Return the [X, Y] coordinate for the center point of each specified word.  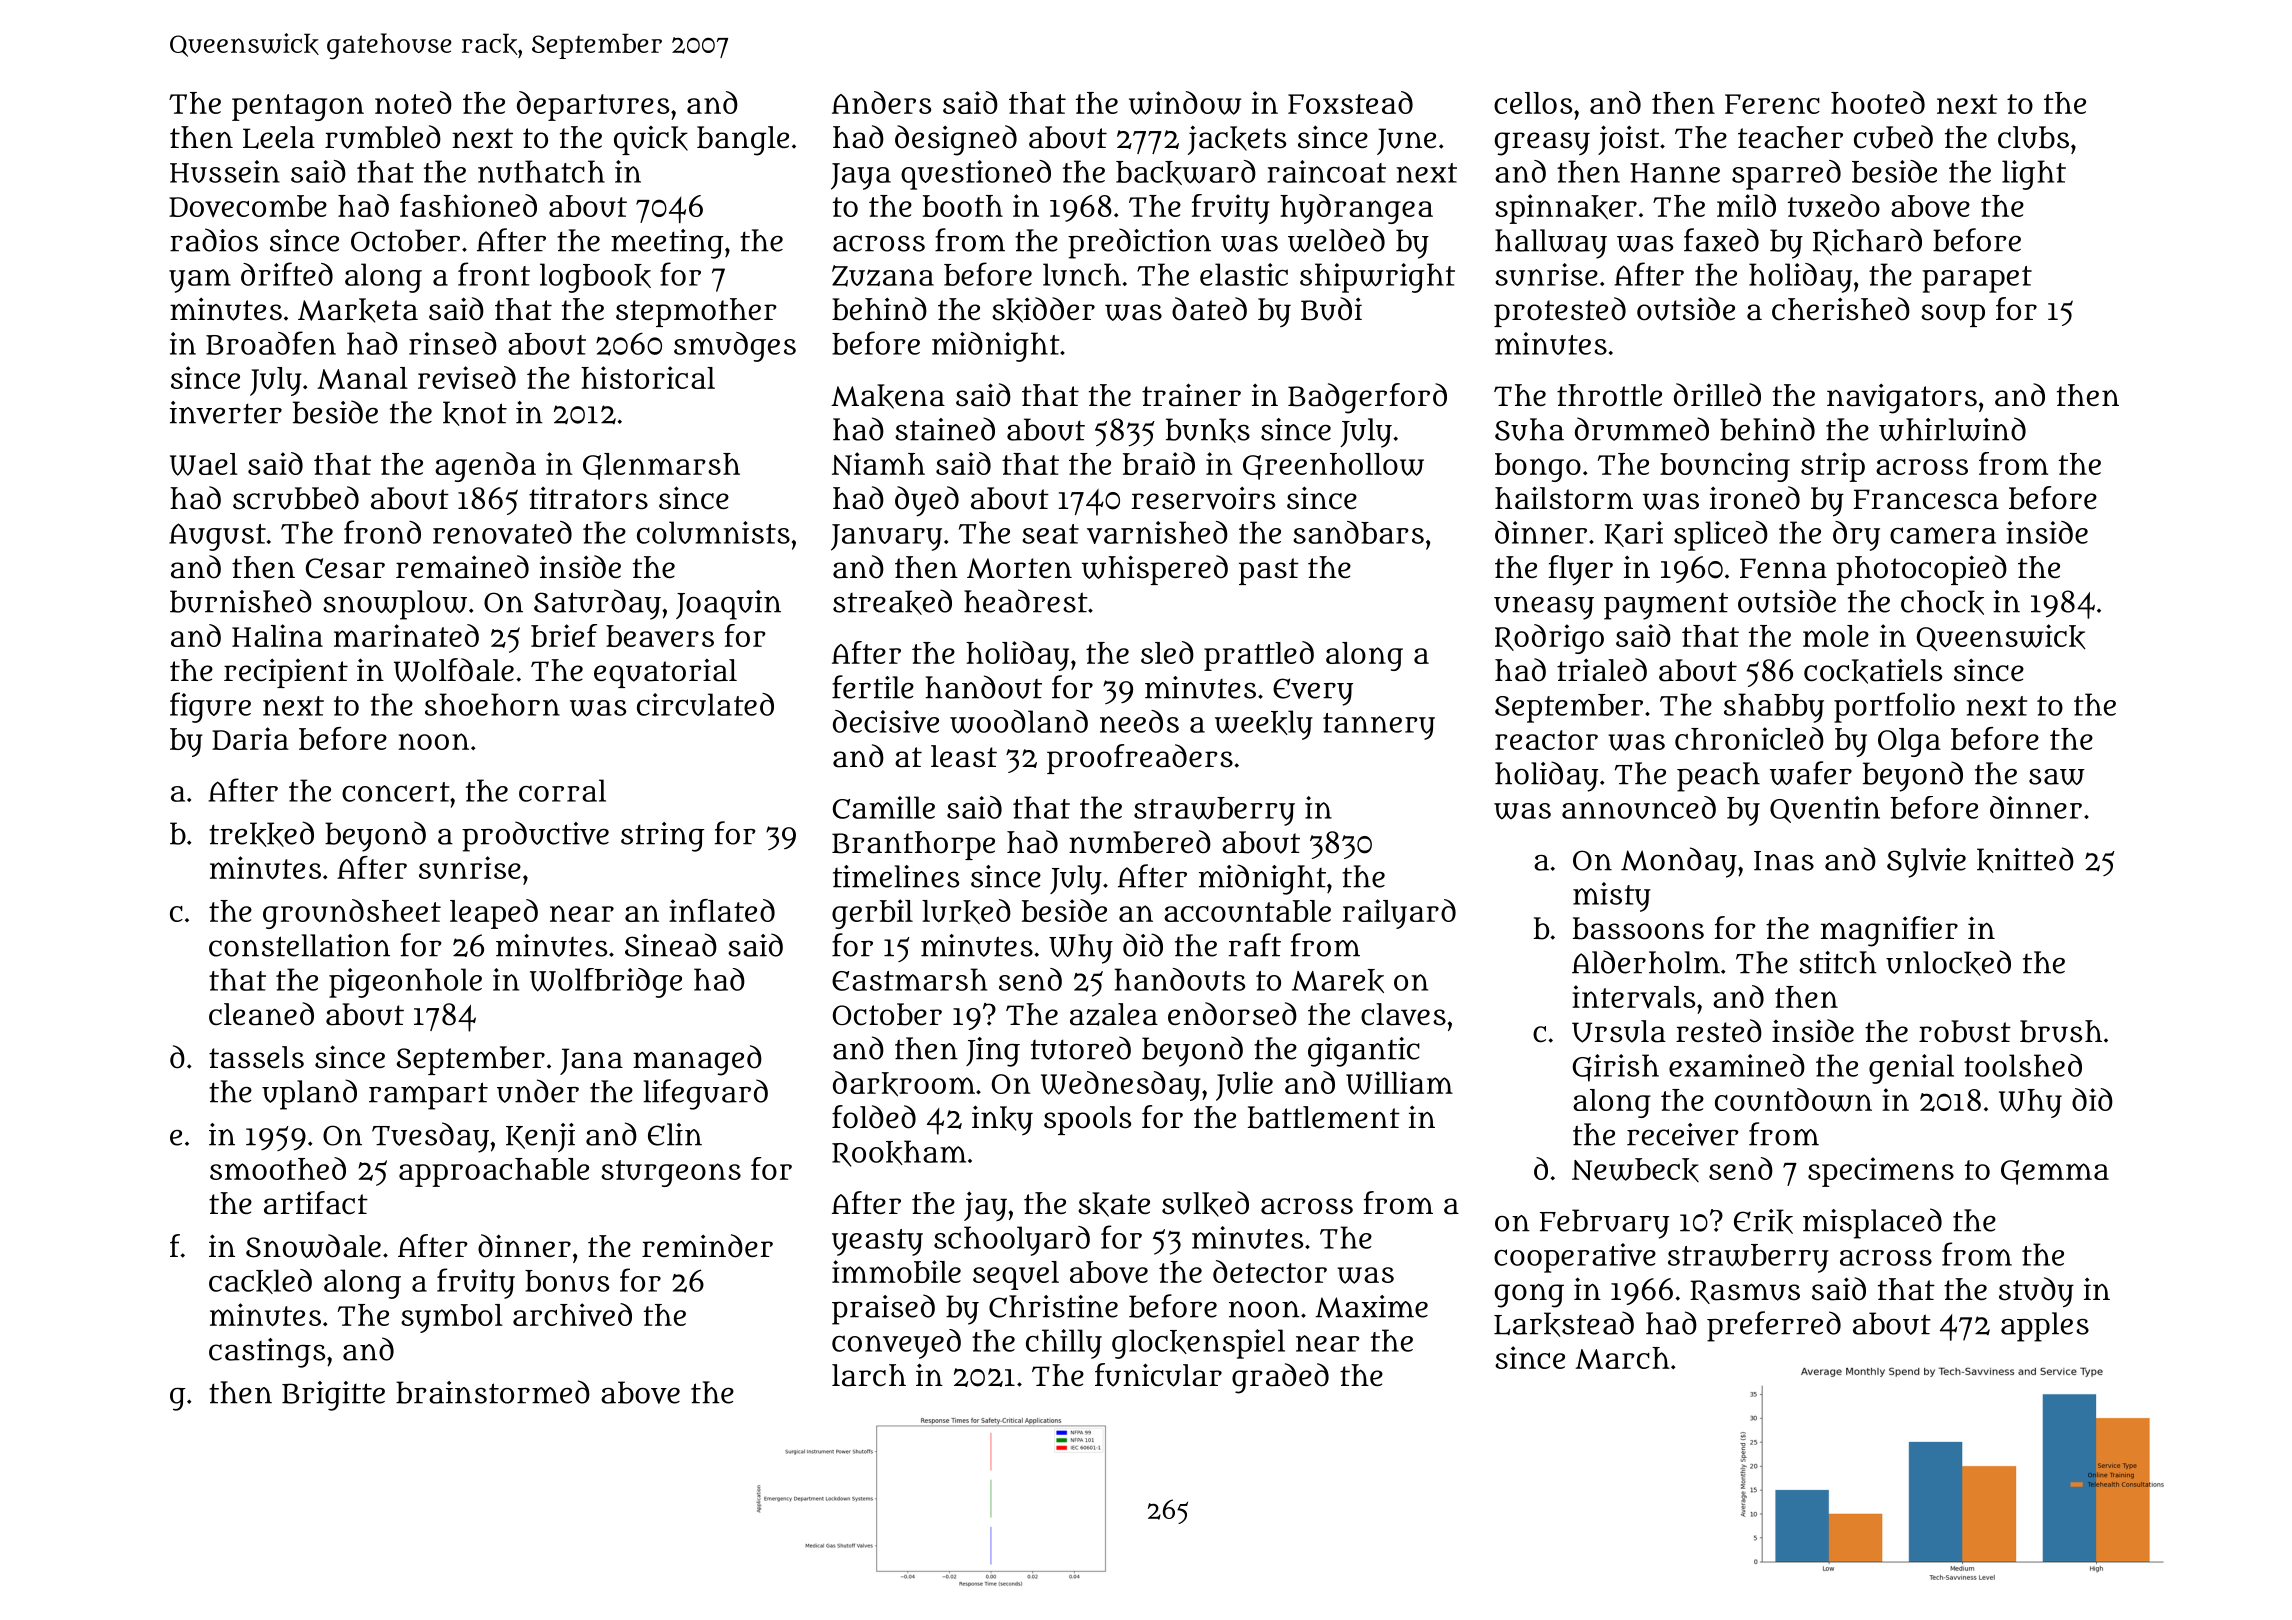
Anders [881, 102]
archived [572, 1314]
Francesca [1926, 499]
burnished [241, 601]
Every [1313, 692]
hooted [1878, 102]
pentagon [298, 107]
